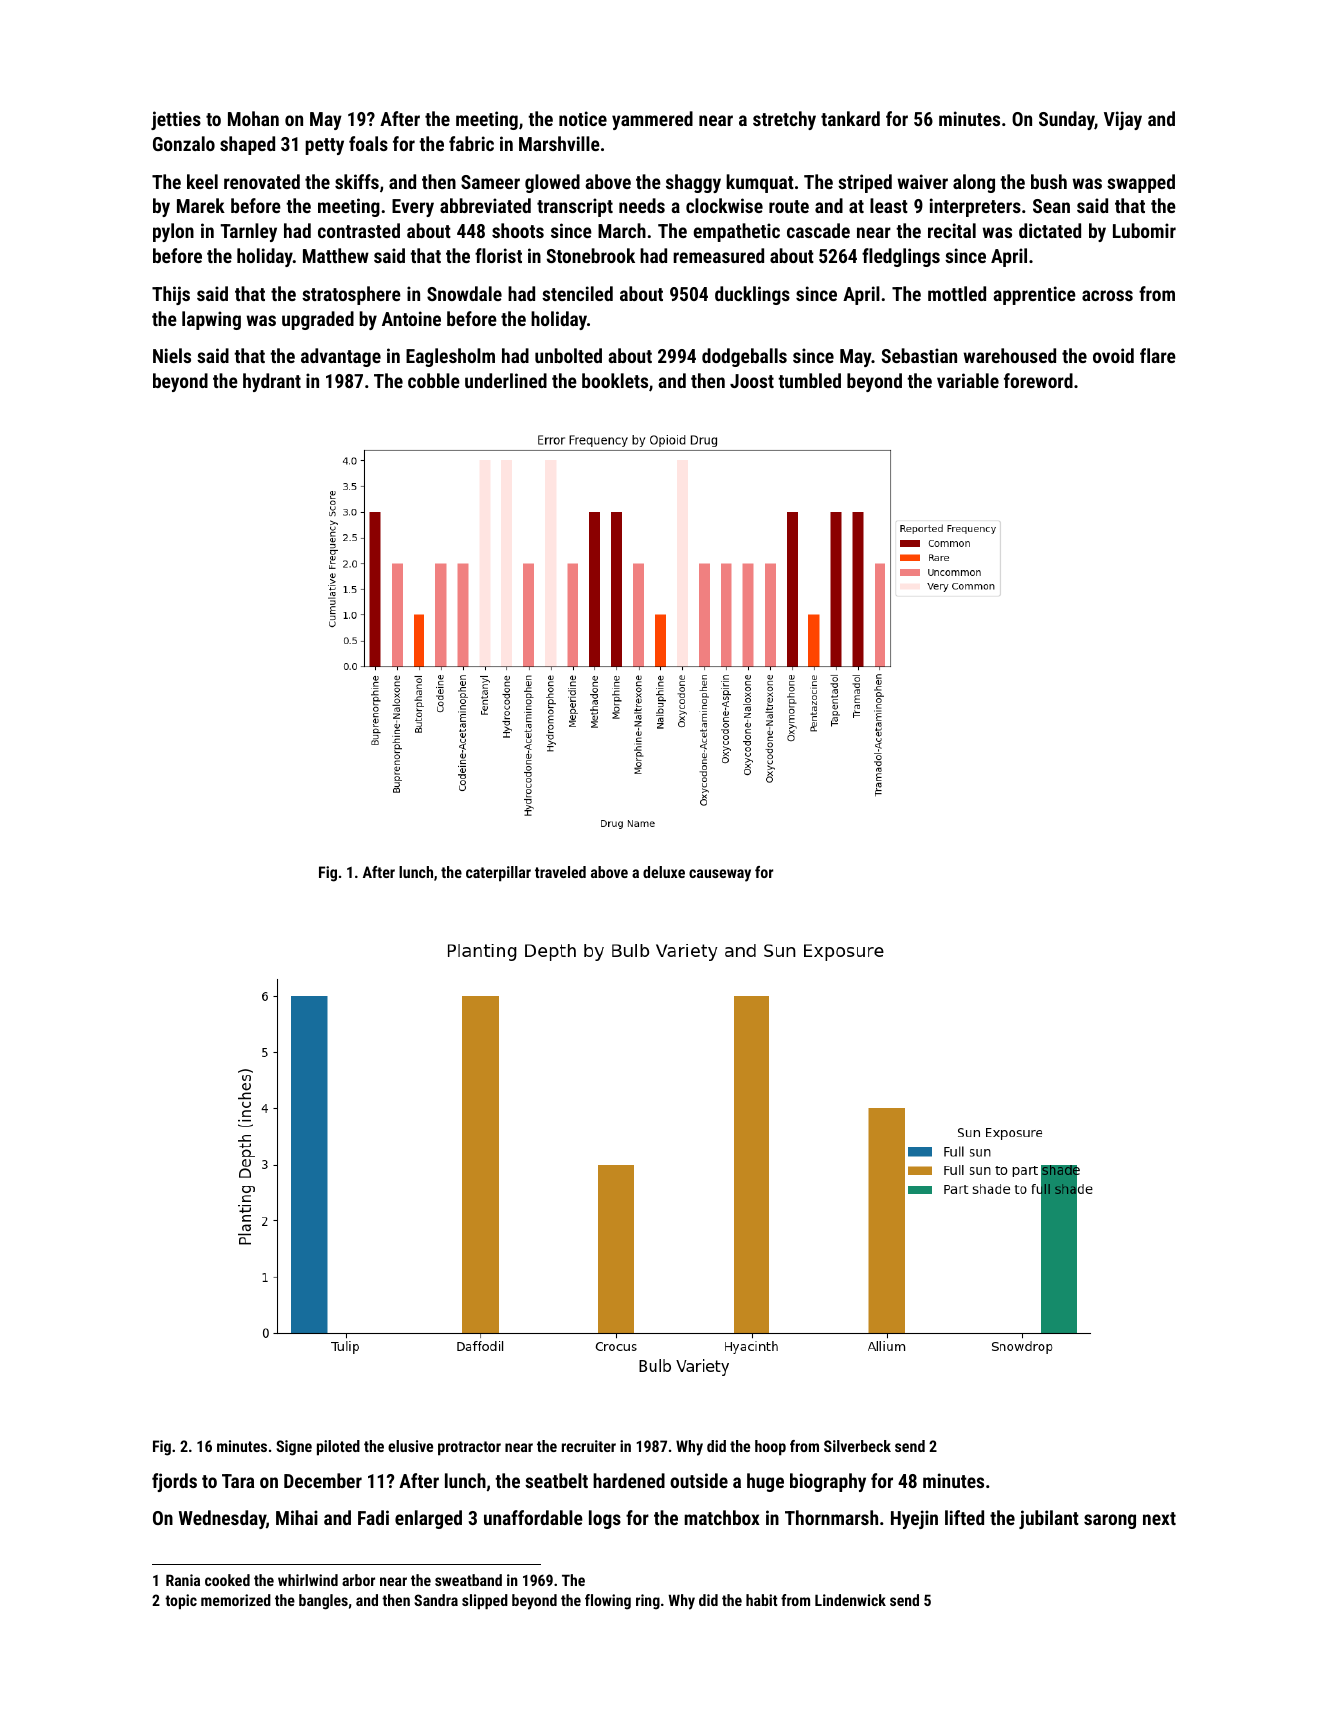 This screenshot has width=1328, height=1718. Describe the element at coordinates (176, 120) in the screenshot. I see `jetties` at that location.
